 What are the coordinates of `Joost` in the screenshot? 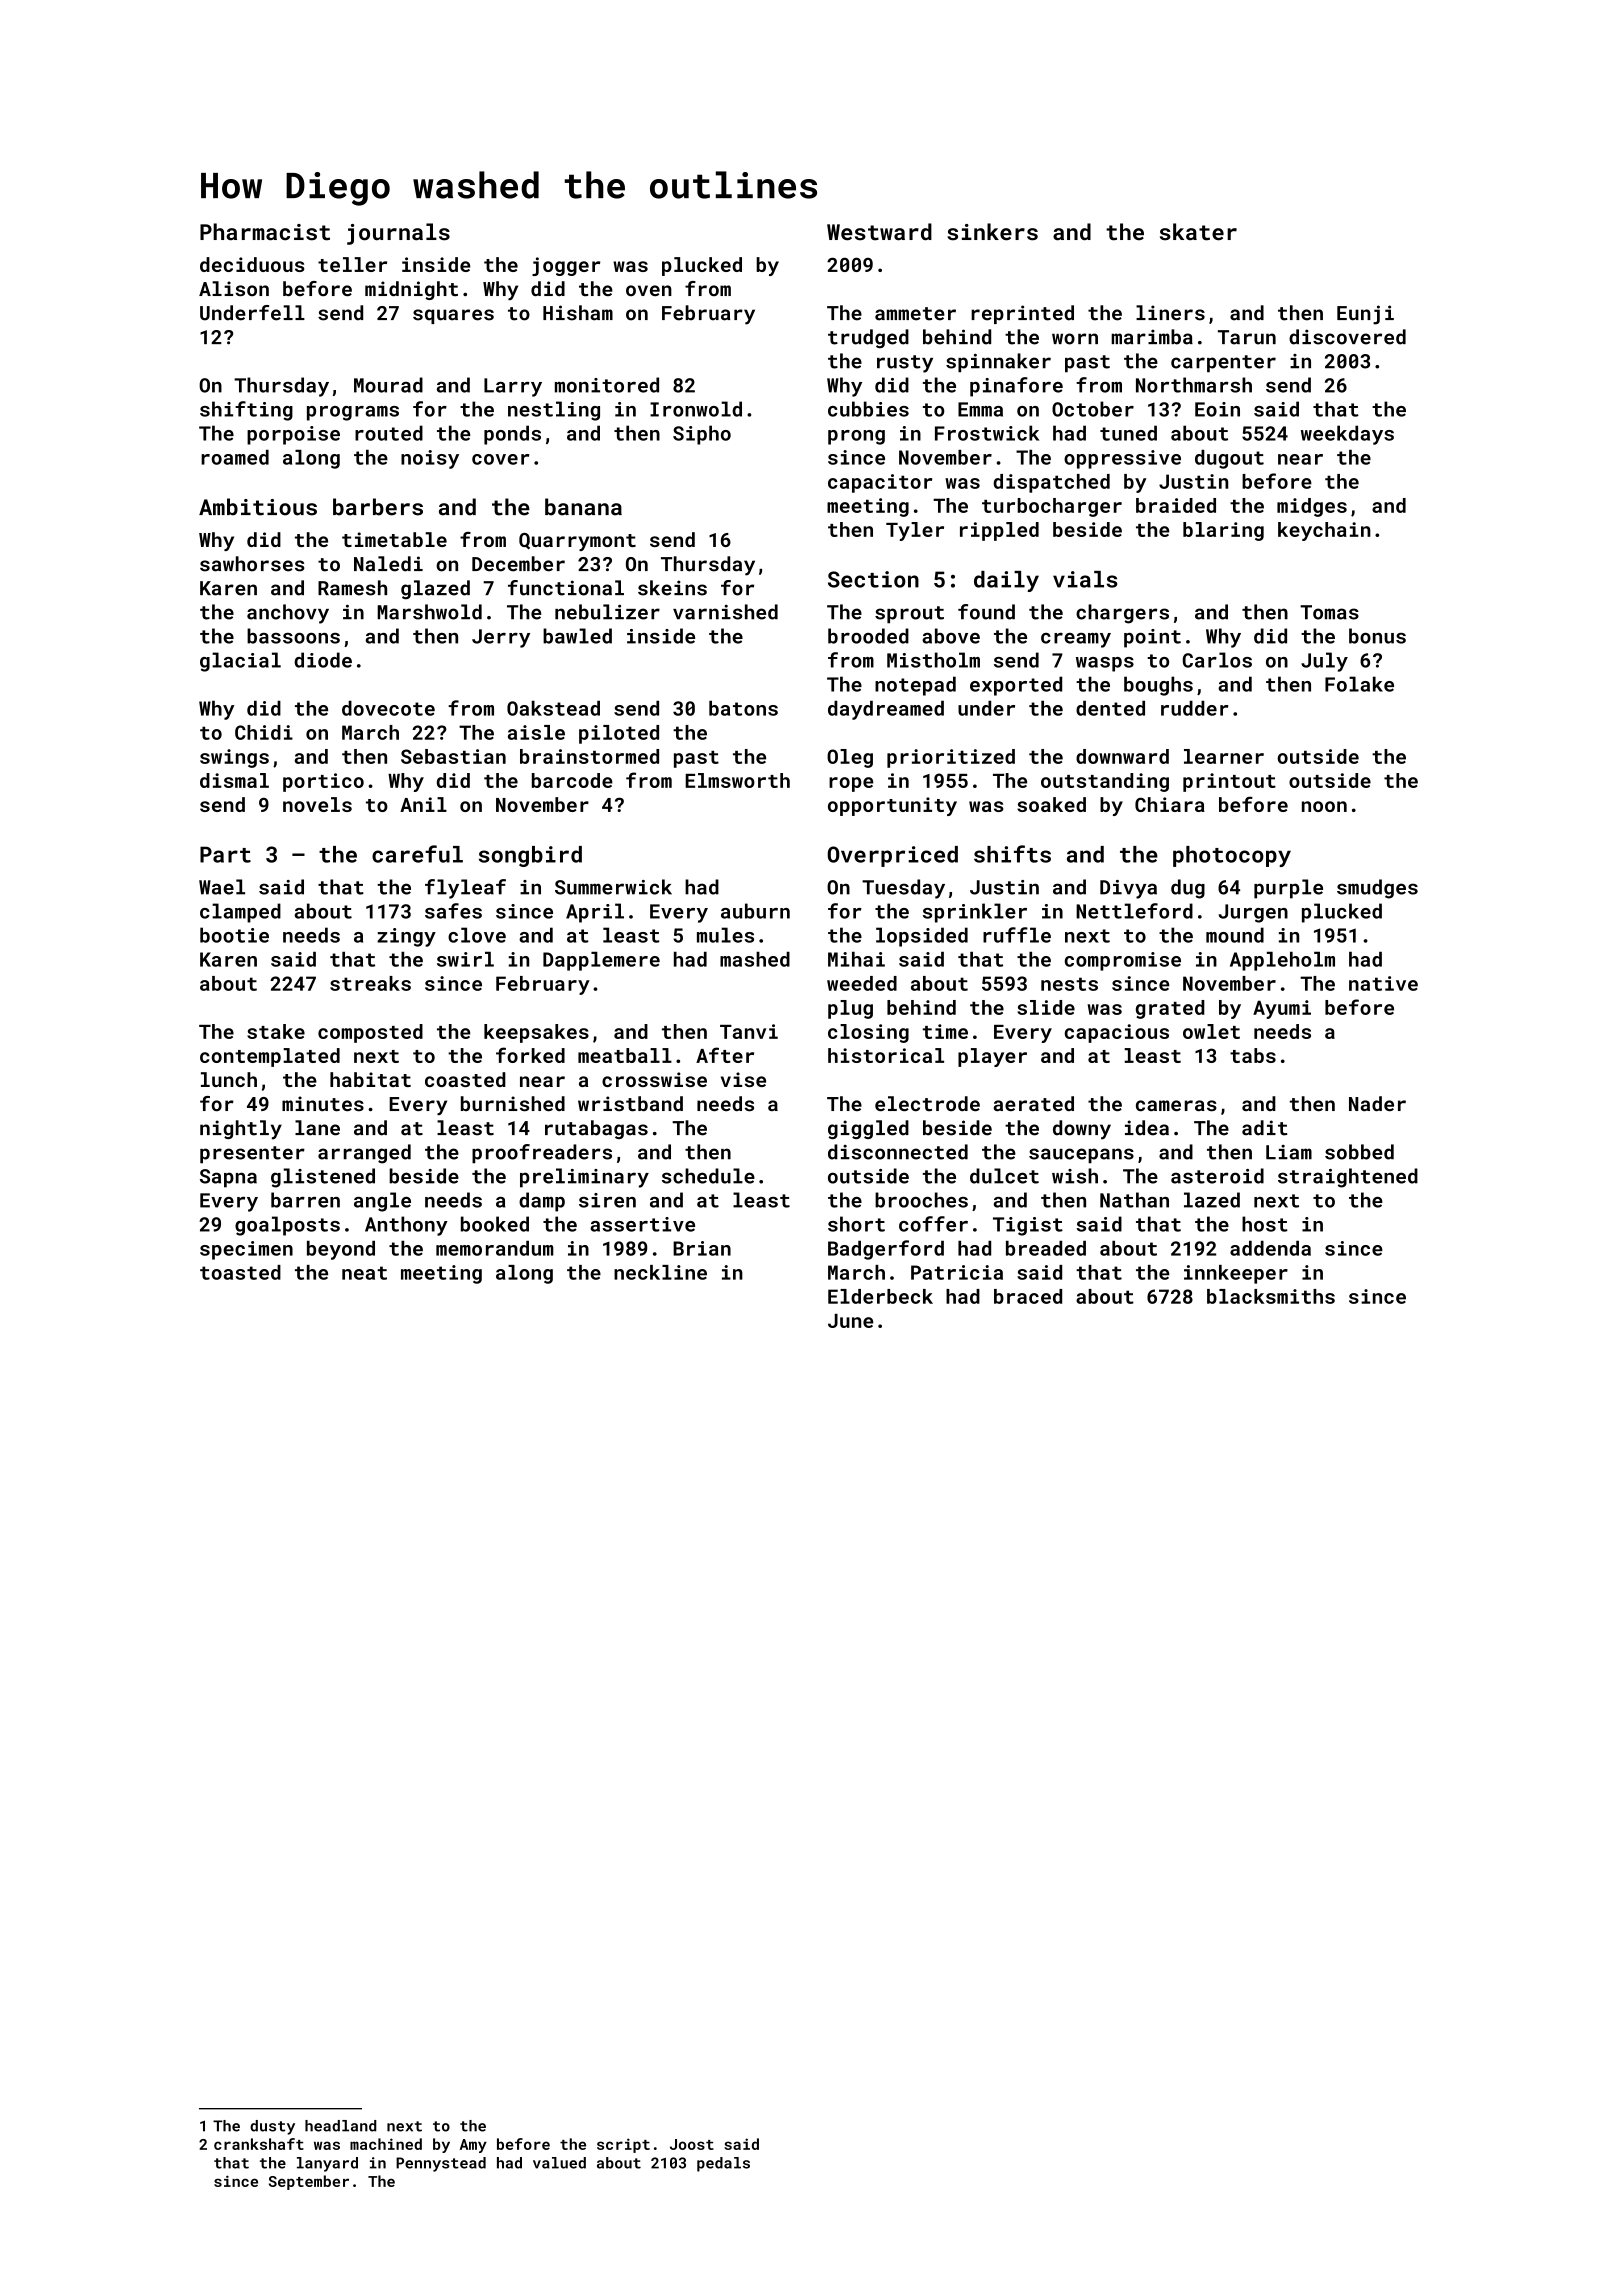 It's located at (692, 2144).
